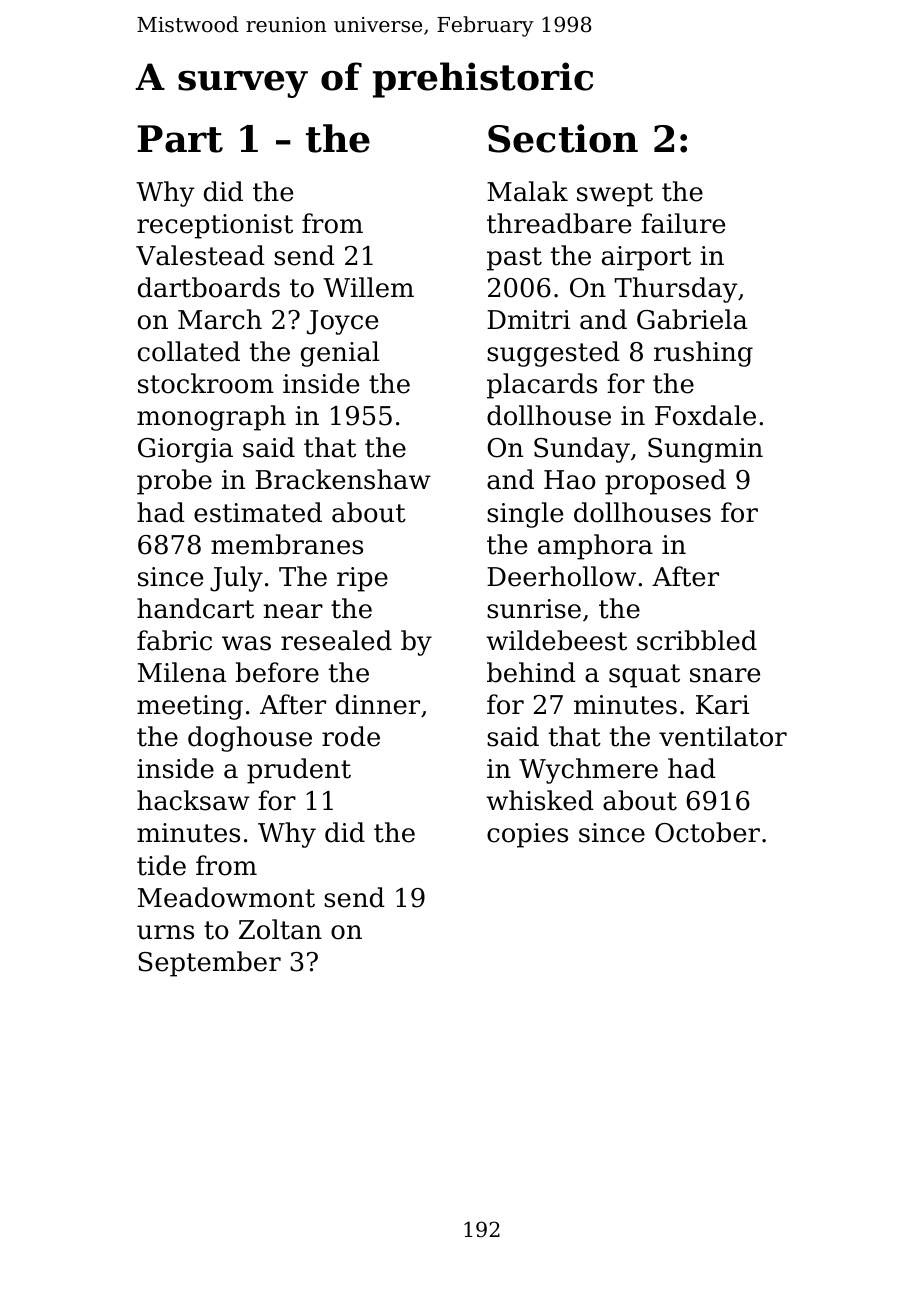 This document has width=924, height=1311. Describe the element at coordinates (723, 736) in the document. I see `ventilator` at that location.
